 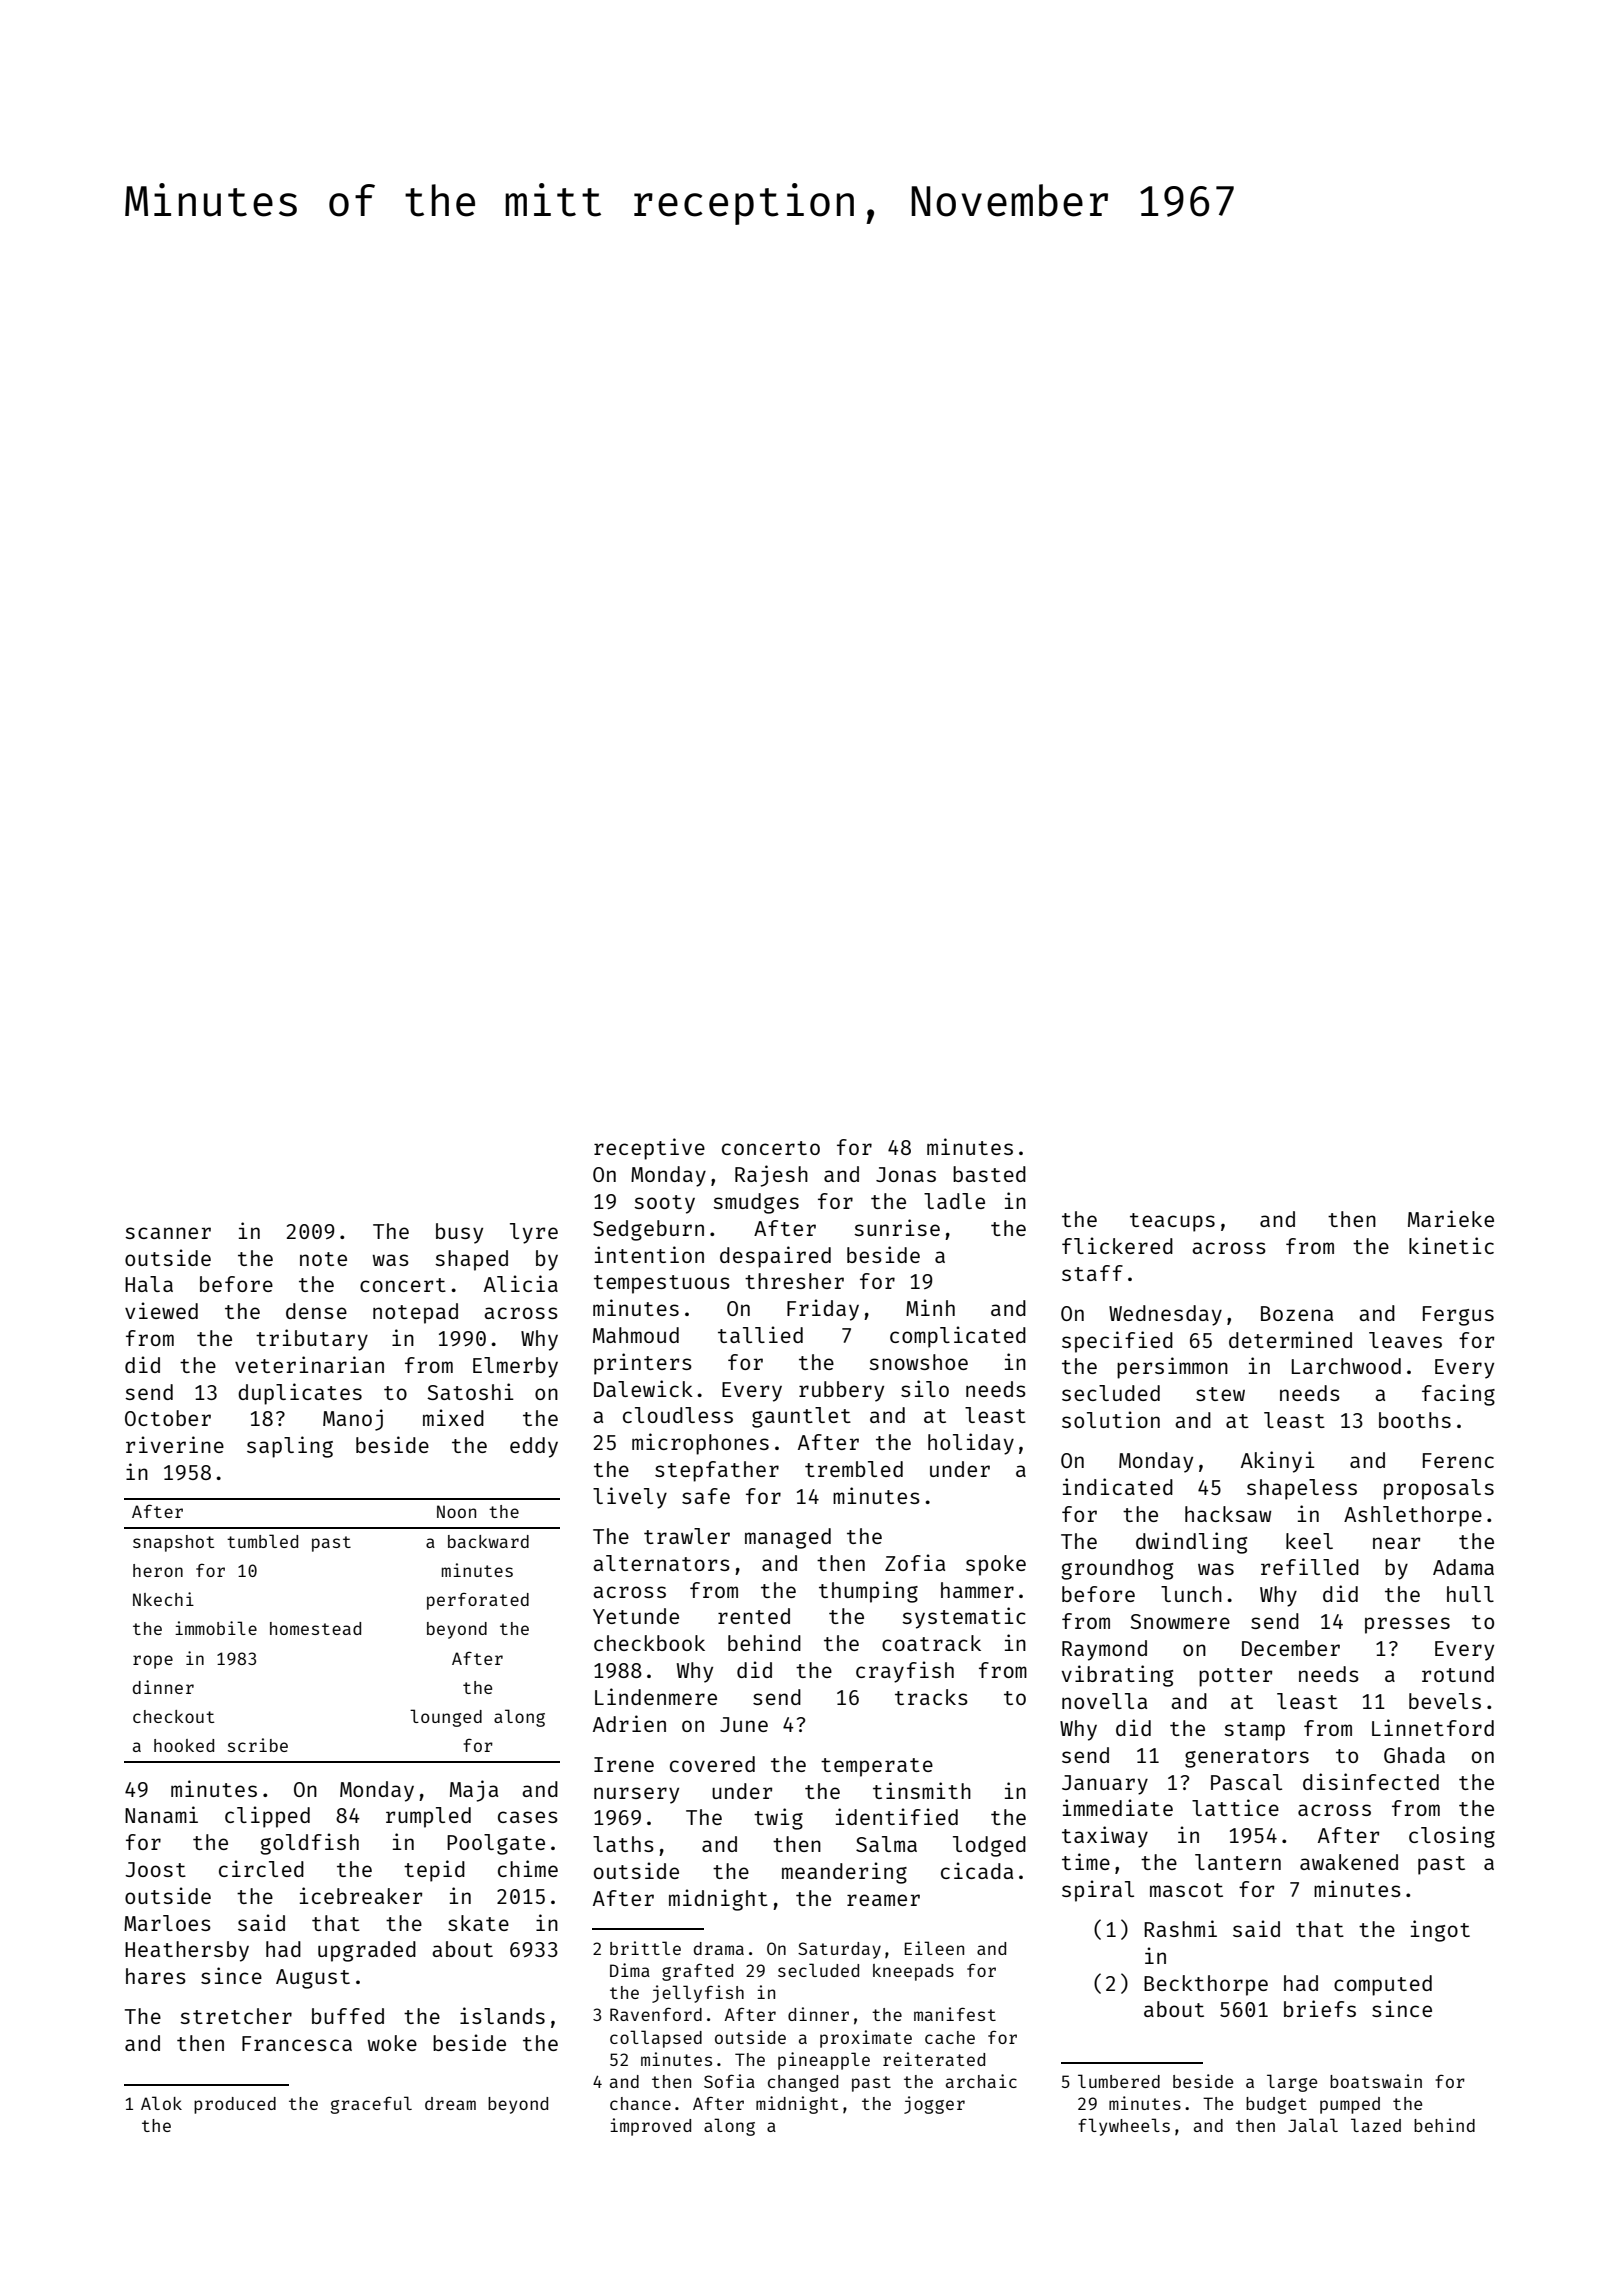 I want to click on Adama, so click(x=1463, y=1567).
